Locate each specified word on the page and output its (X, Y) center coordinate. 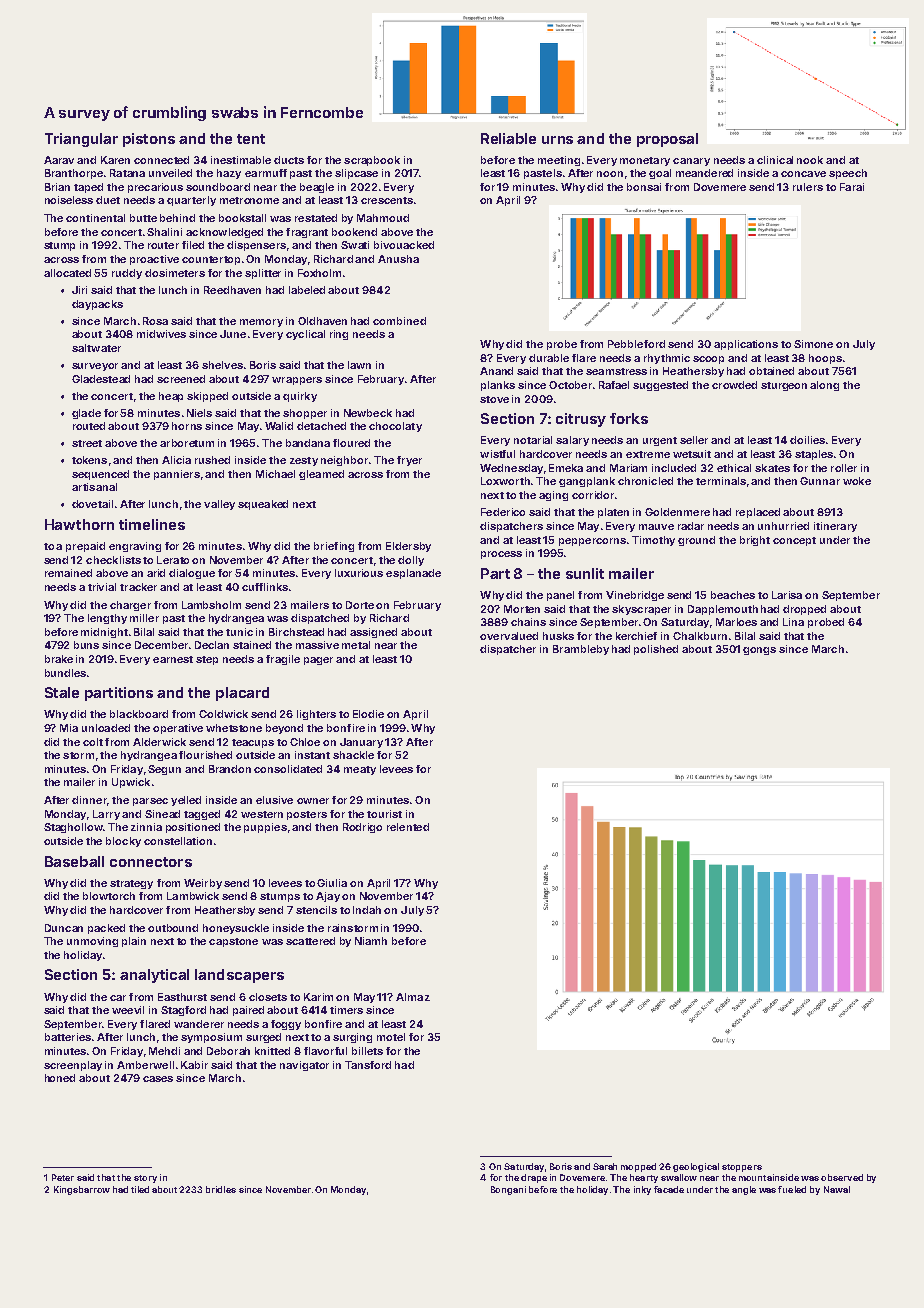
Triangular (81, 140)
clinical (775, 160)
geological (696, 1167)
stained (252, 645)
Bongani (508, 1190)
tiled (140, 1189)
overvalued (509, 636)
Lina (793, 622)
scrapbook (372, 161)
